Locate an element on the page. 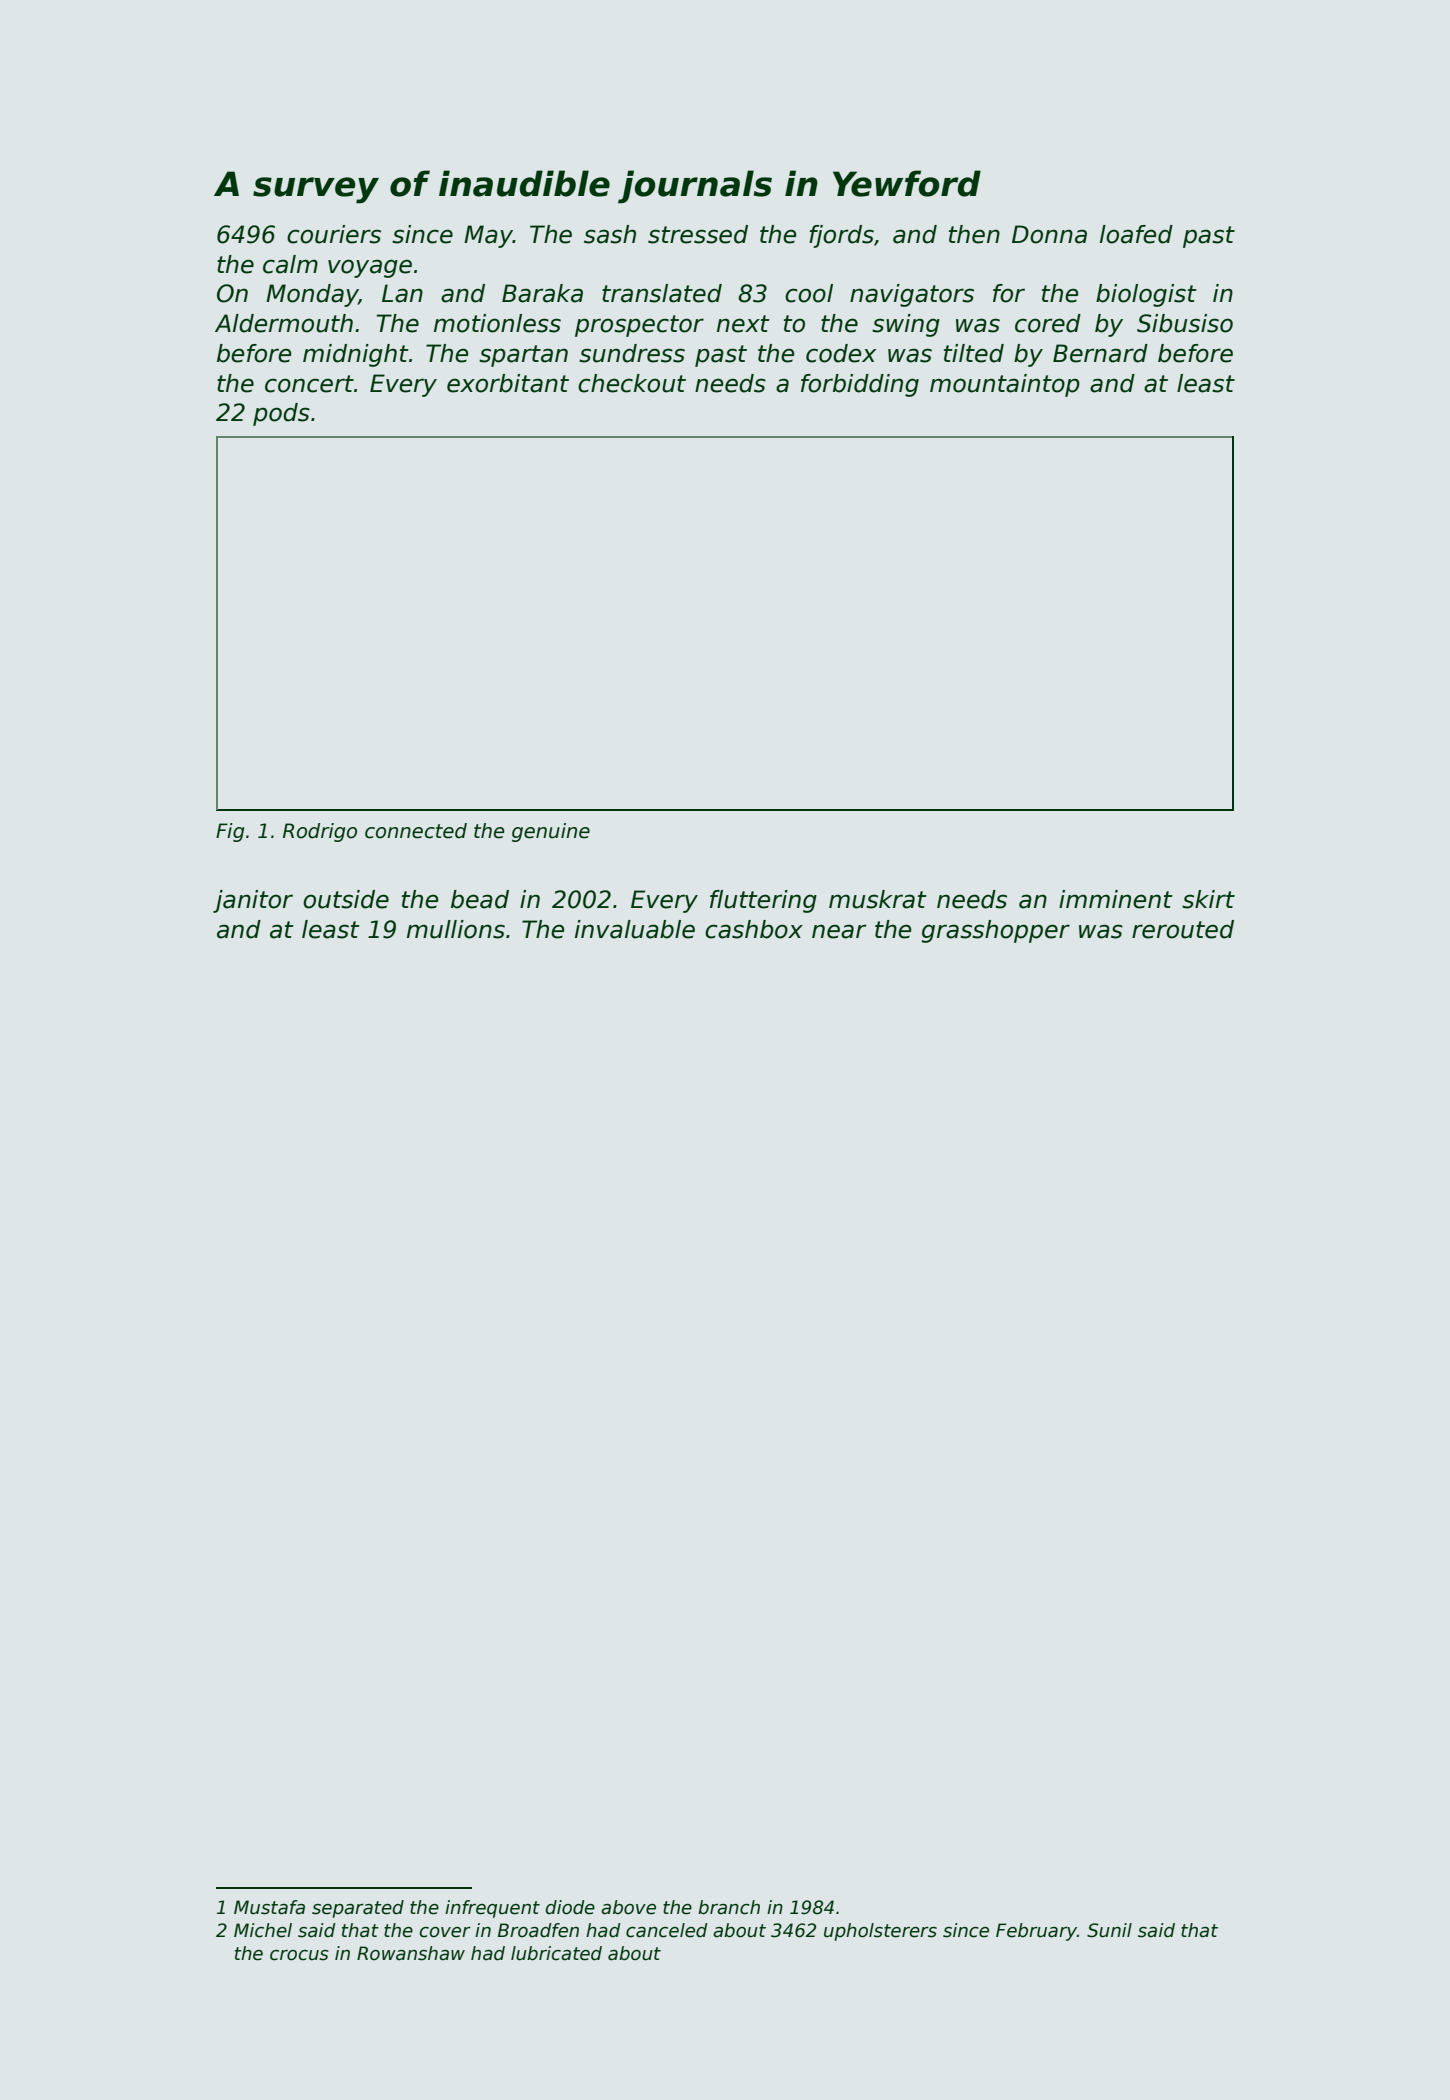 The image size is (1450, 2100). Monday is located at coordinates (312, 295).
